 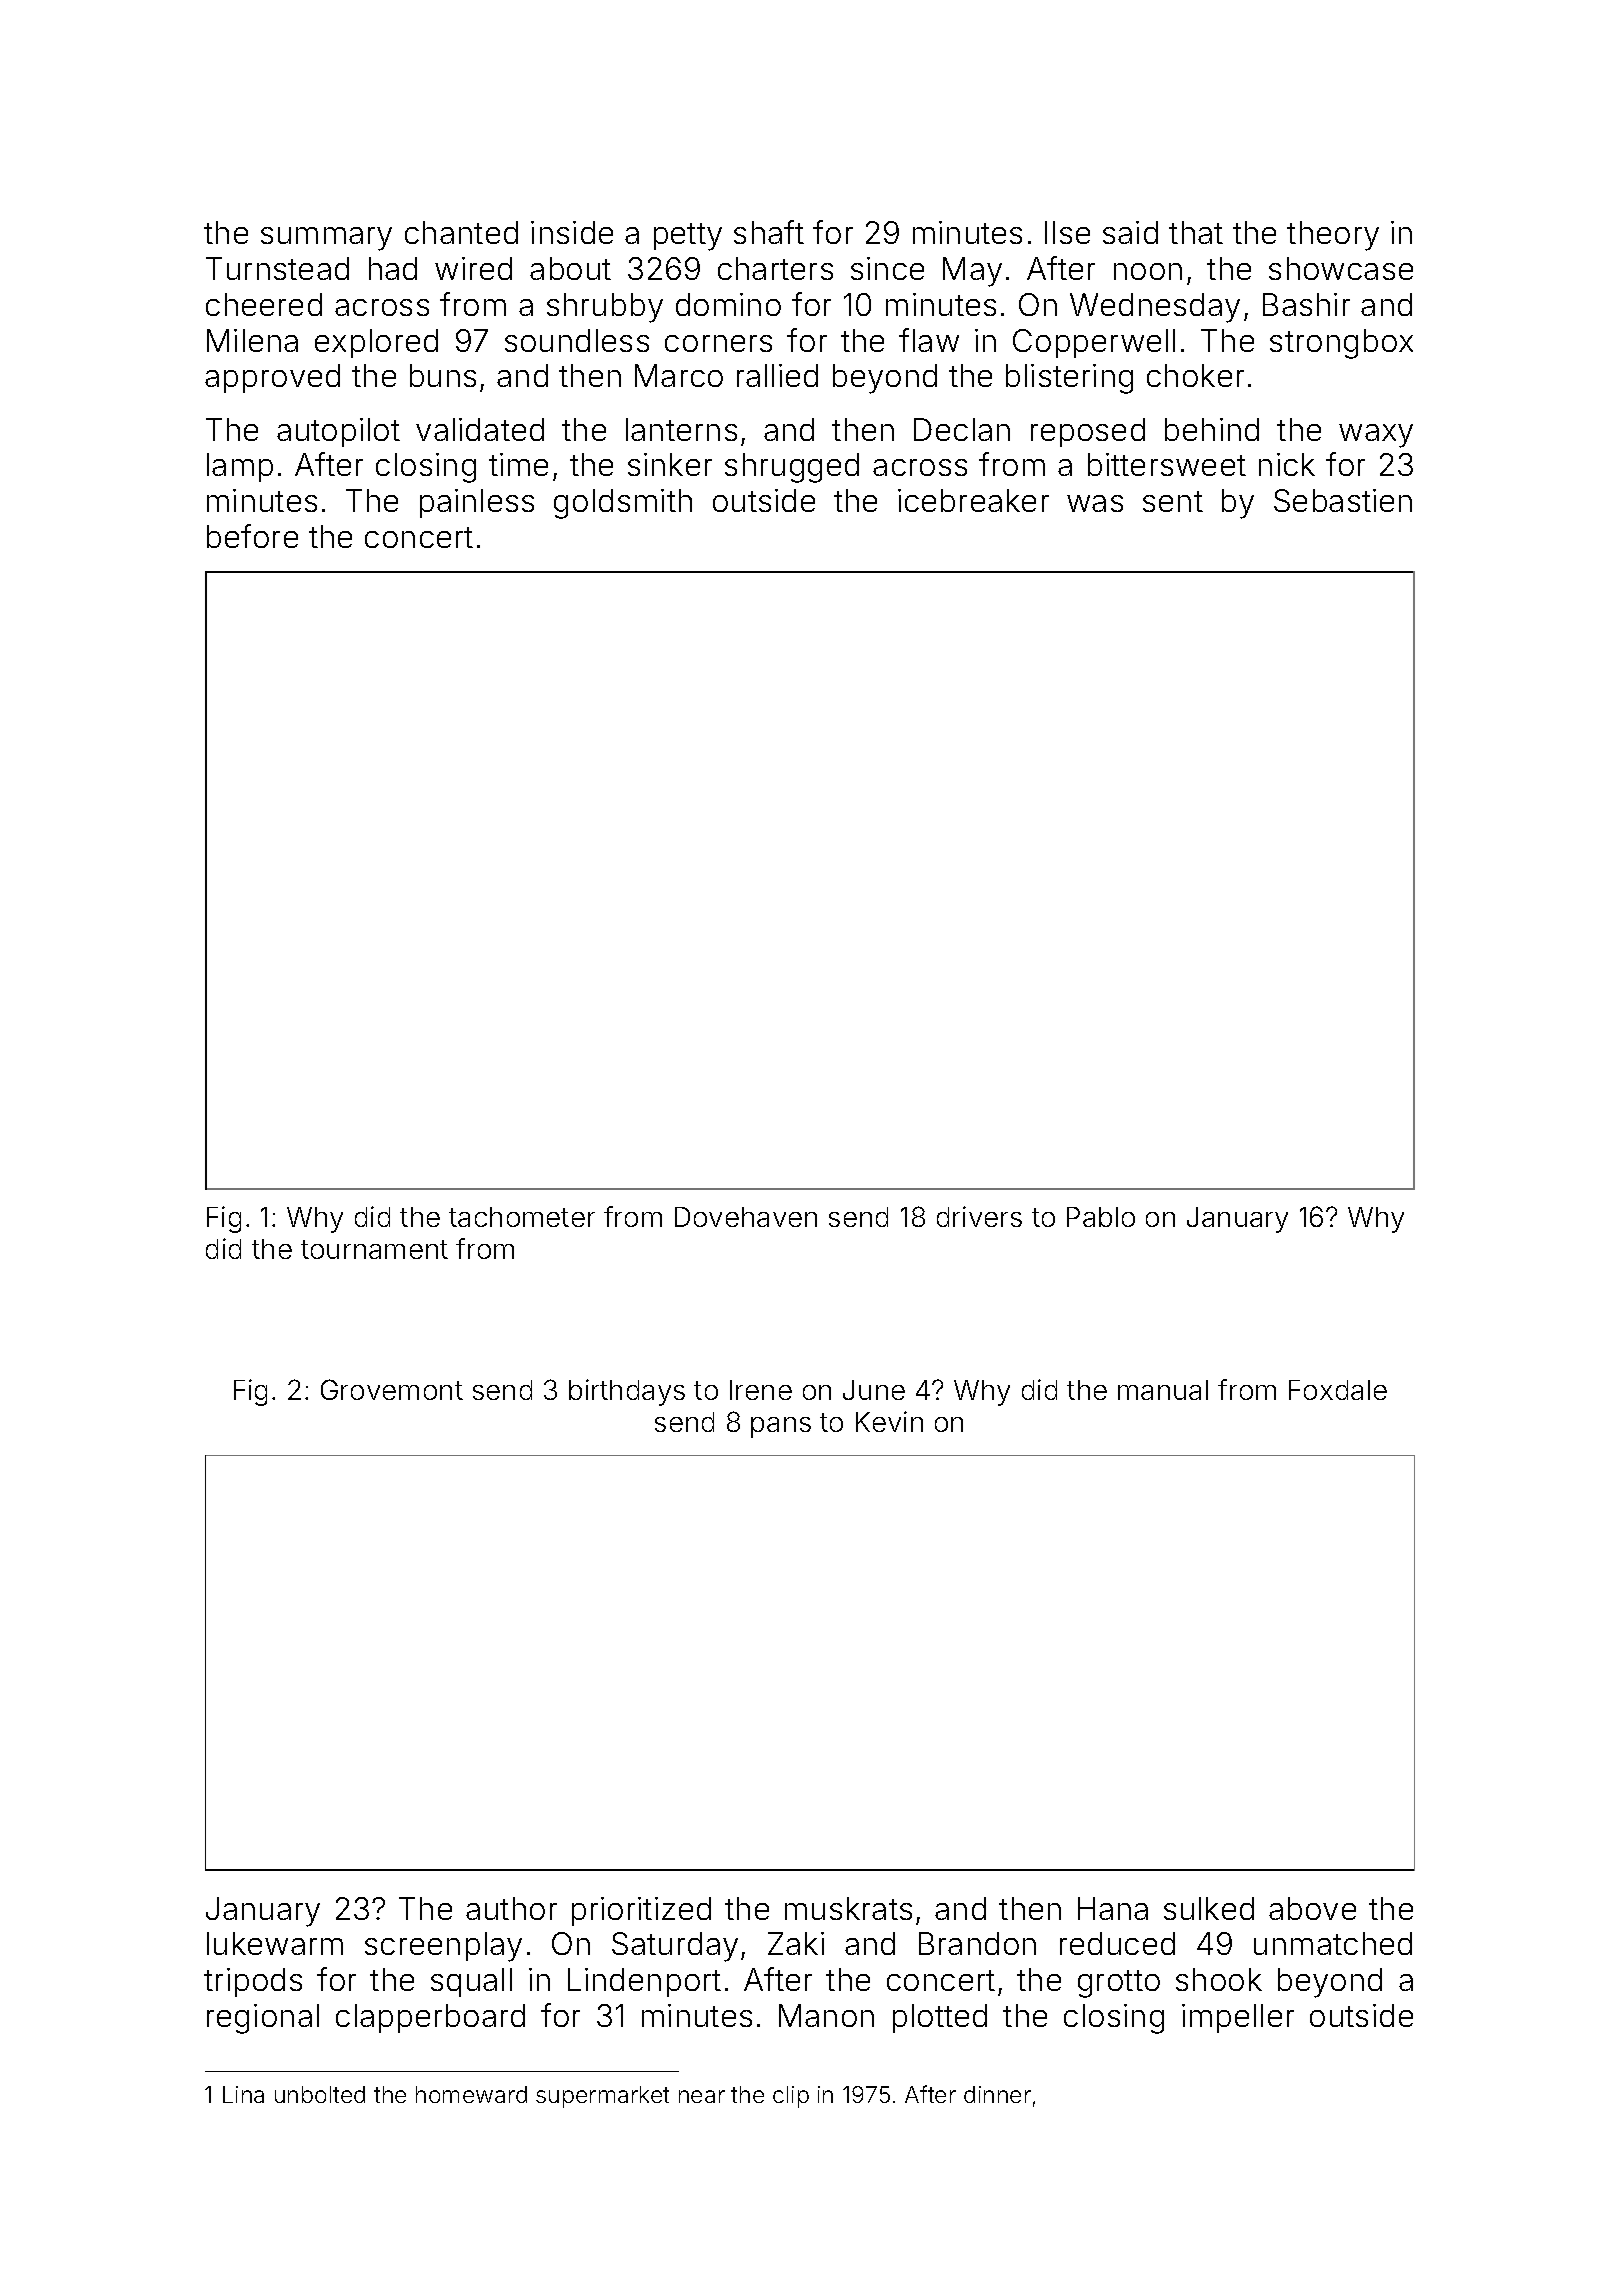 What do you see at coordinates (1101, 1217) in the screenshot?
I see `Pablo` at bounding box center [1101, 1217].
